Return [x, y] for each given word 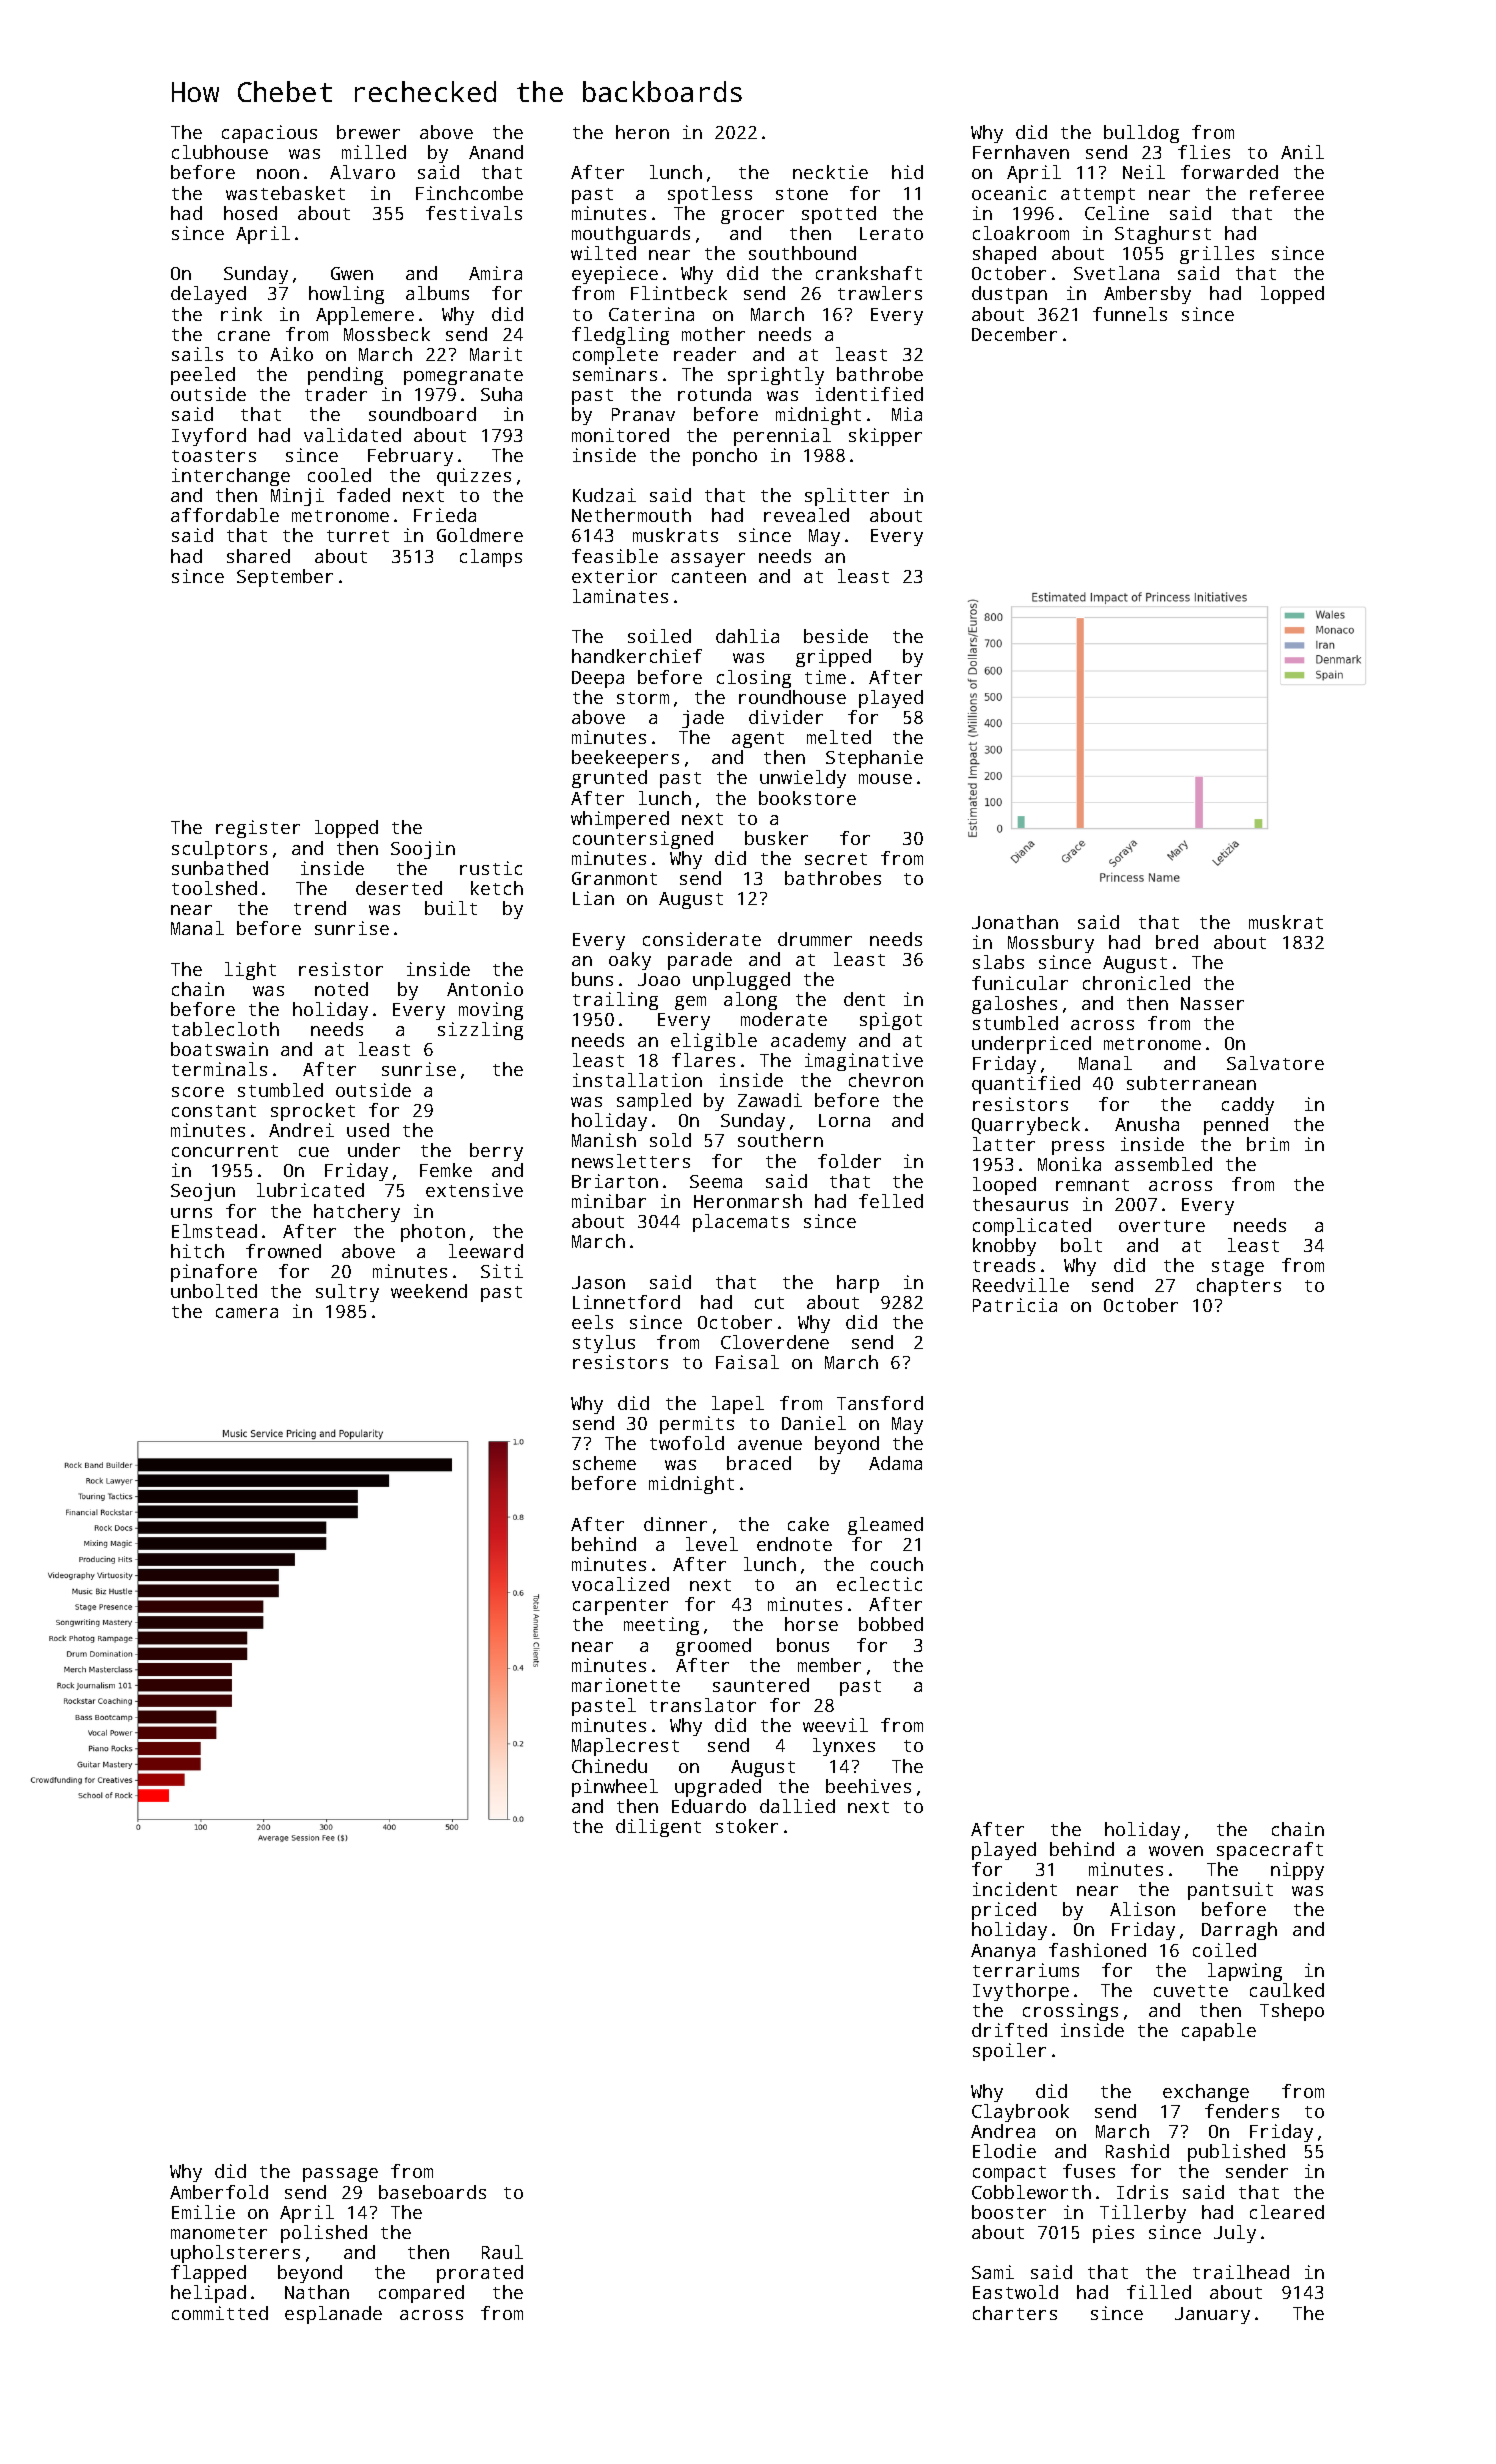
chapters [1239, 1287]
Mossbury [1051, 944]
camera [247, 1313]
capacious [269, 134]
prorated [480, 2274]
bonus [803, 1645]
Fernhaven [1021, 152]
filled [1159, 2292]
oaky [630, 961]
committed [220, 2313]
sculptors [219, 850]
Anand [496, 152]
